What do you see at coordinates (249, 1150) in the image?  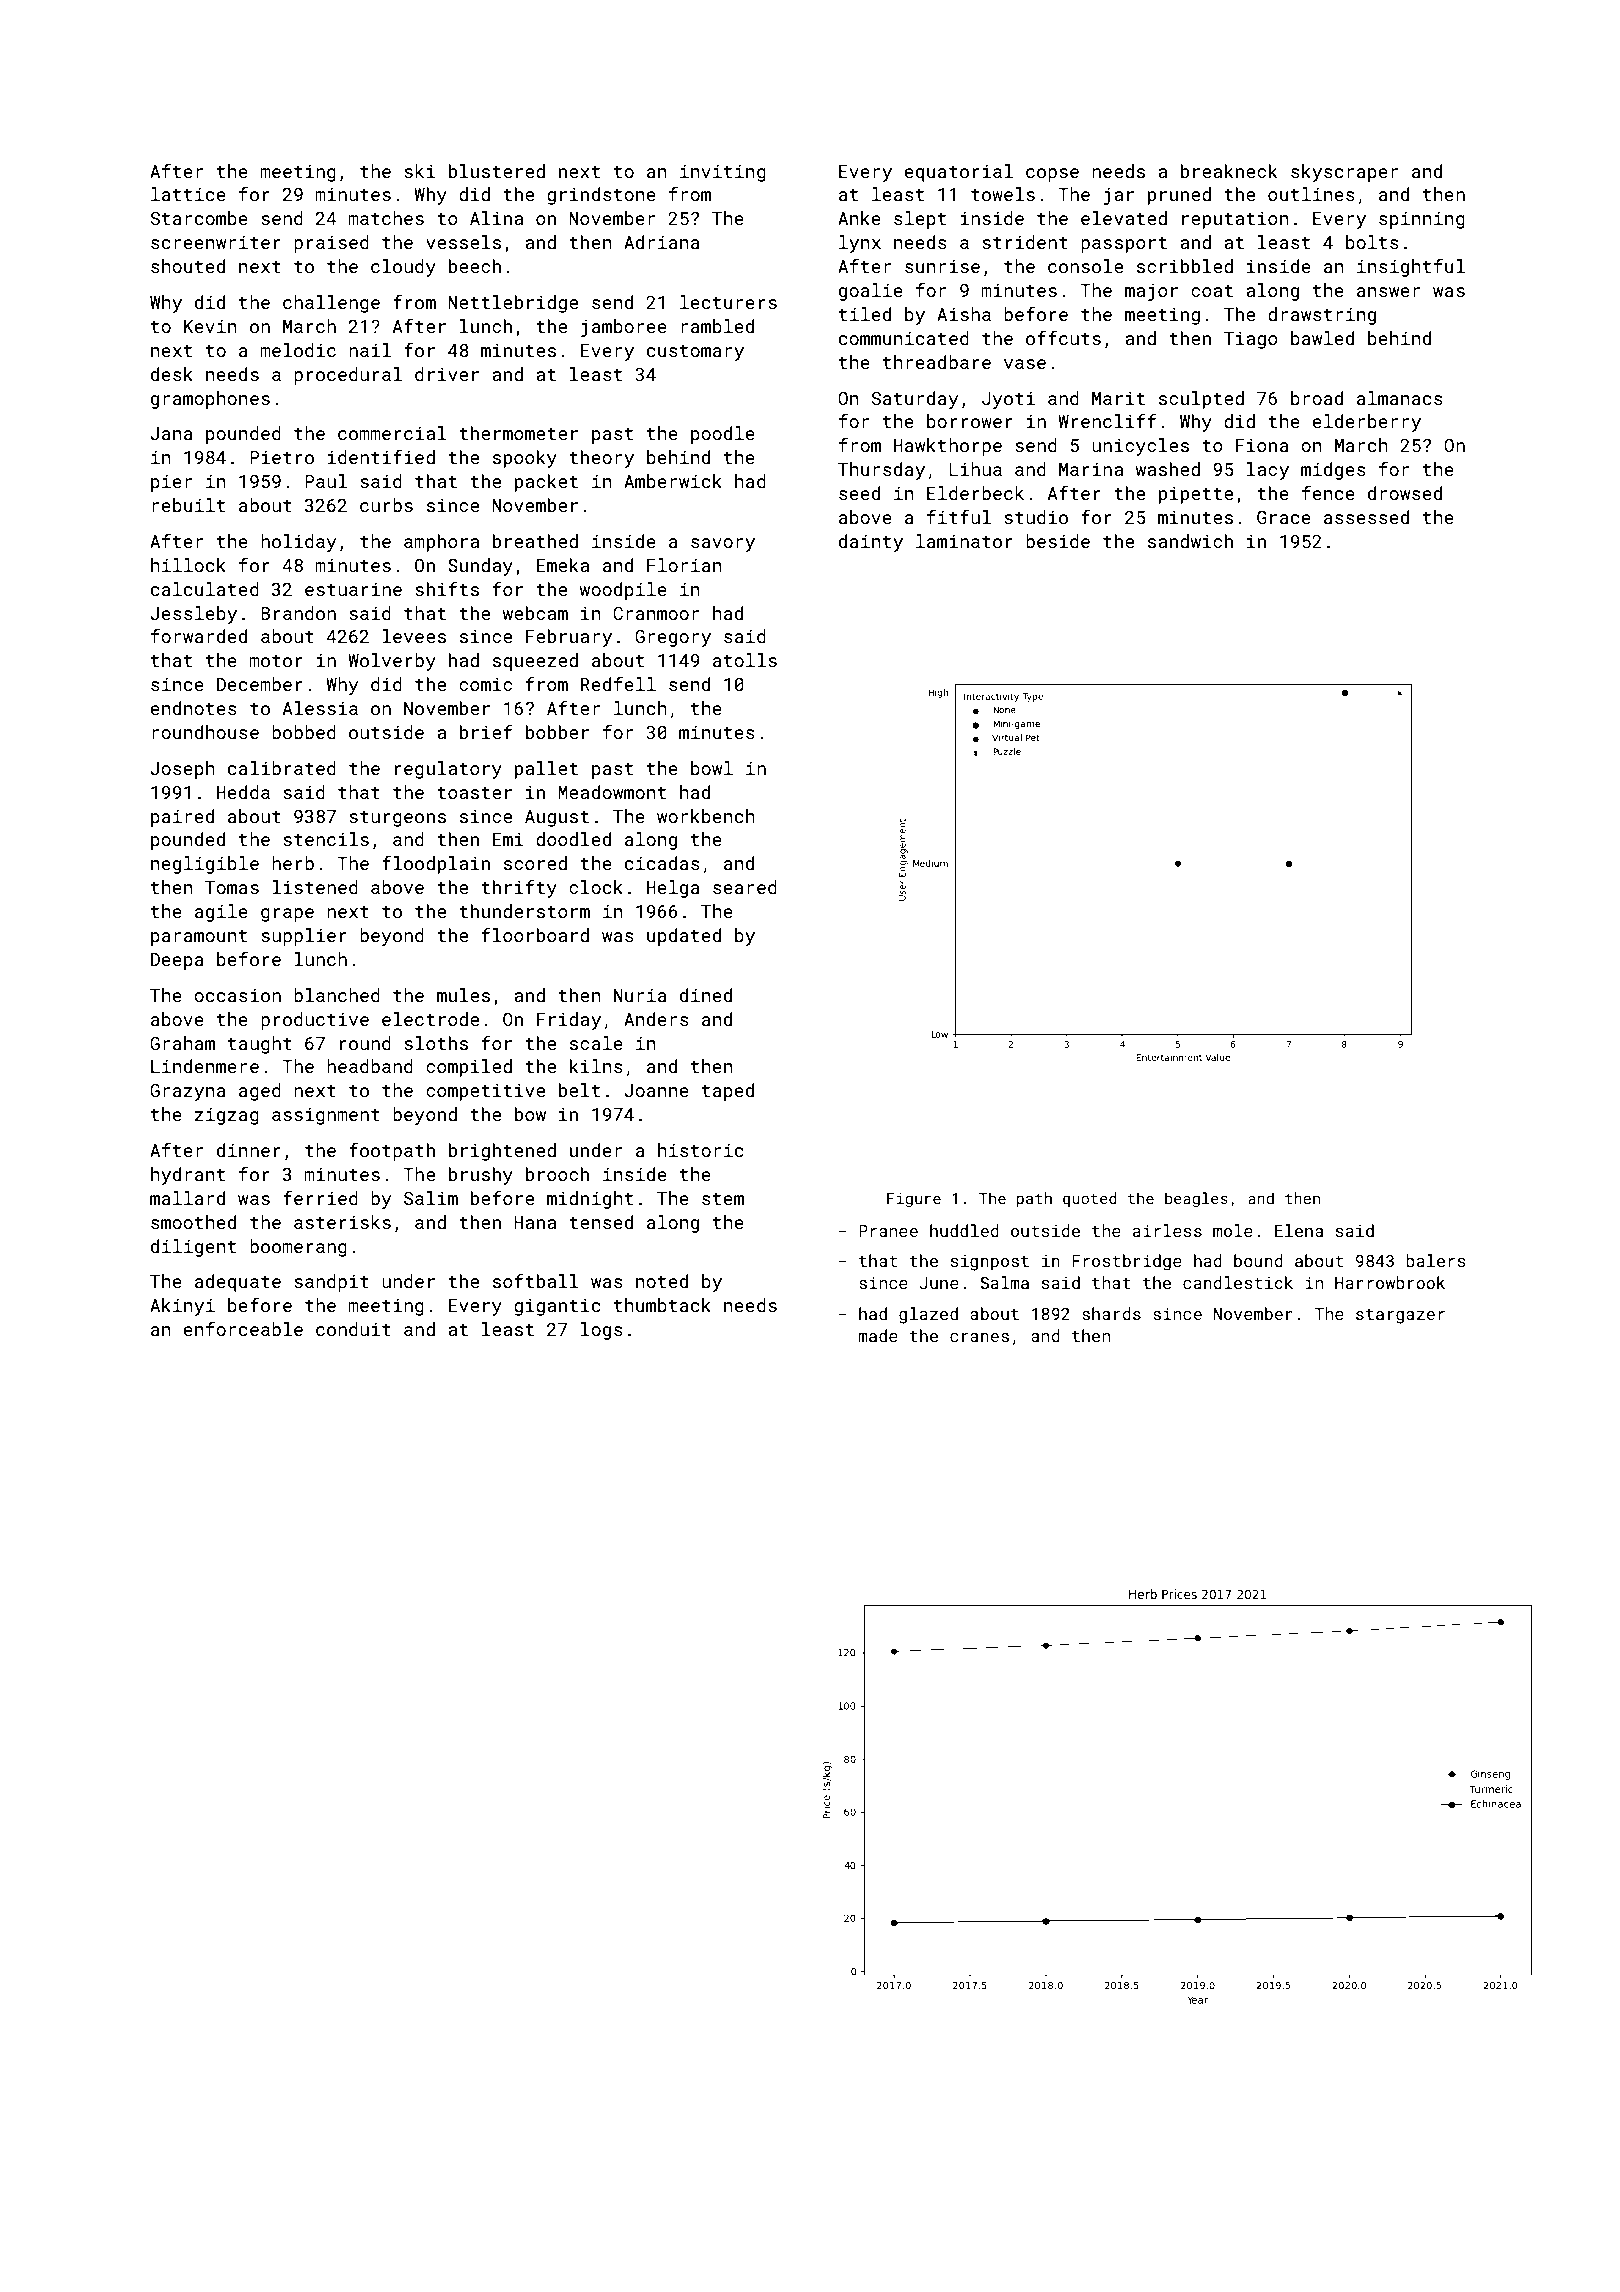 I see `dinner` at bounding box center [249, 1150].
